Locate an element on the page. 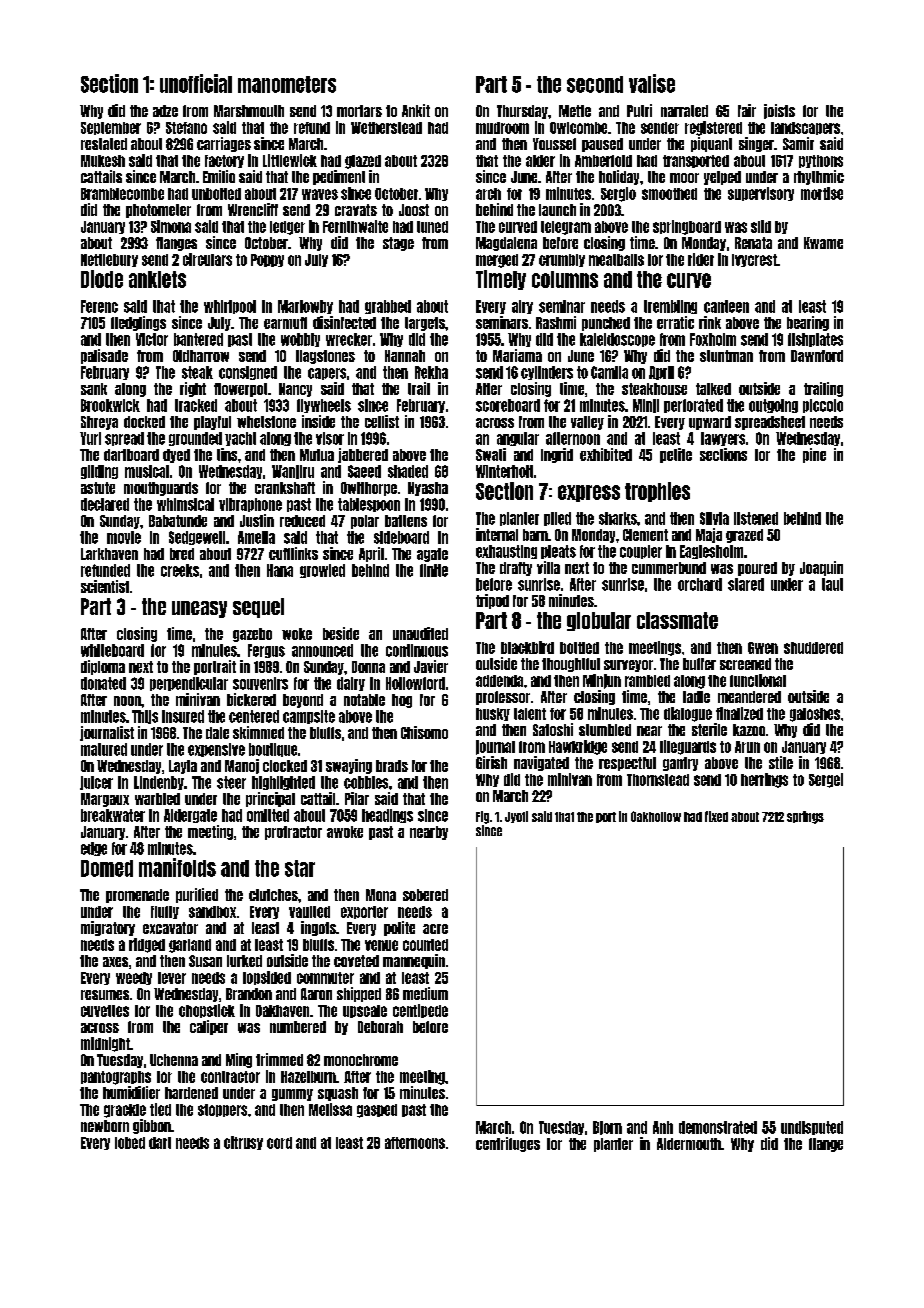  Littlewick is located at coordinates (290, 160).
